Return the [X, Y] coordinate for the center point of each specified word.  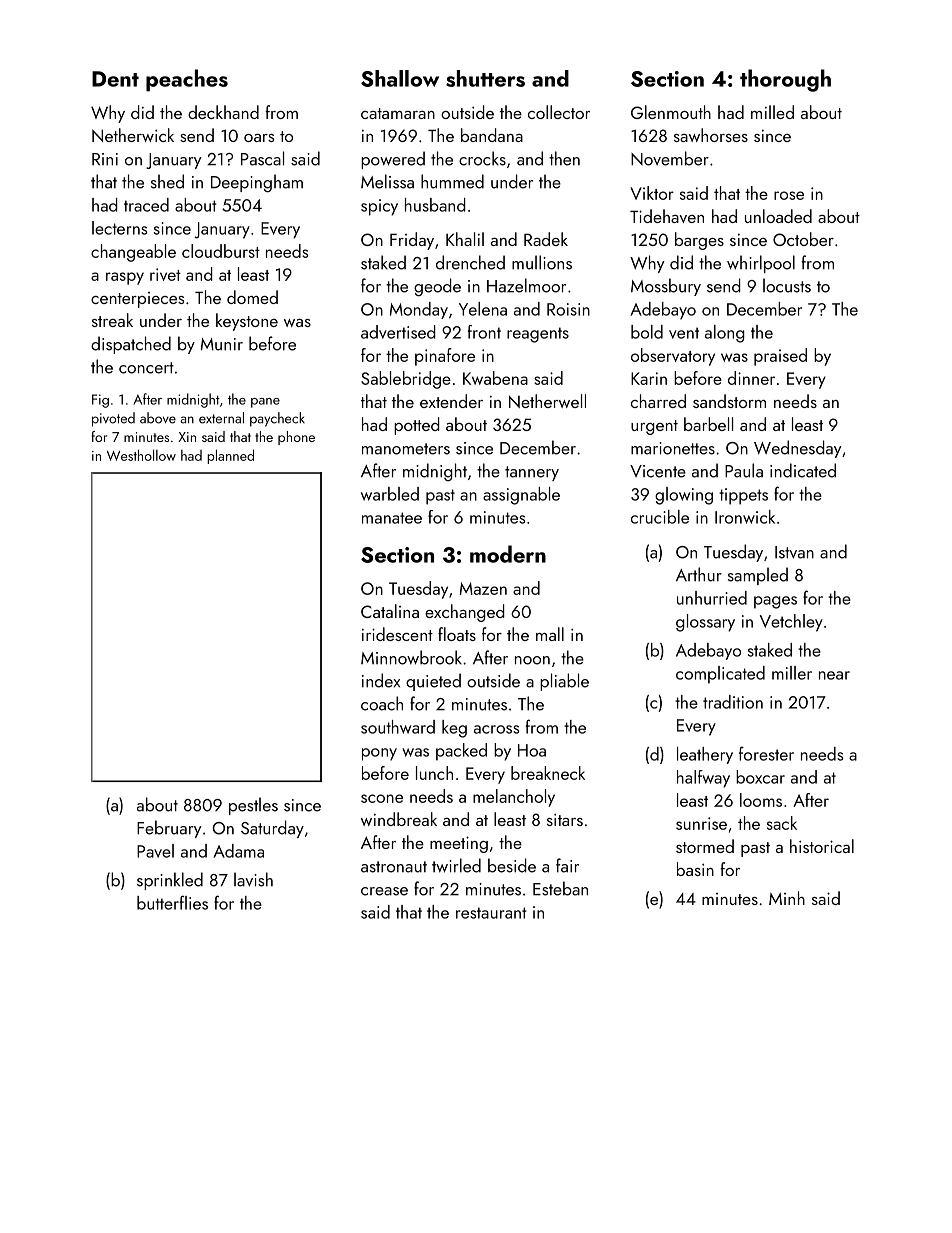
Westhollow [141, 455]
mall [550, 634]
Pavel [155, 851]
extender [451, 401]
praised [780, 357]
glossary [705, 623]
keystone [247, 322]
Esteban [560, 888]
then [564, 158]
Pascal [262, 158]
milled [772, 112]
